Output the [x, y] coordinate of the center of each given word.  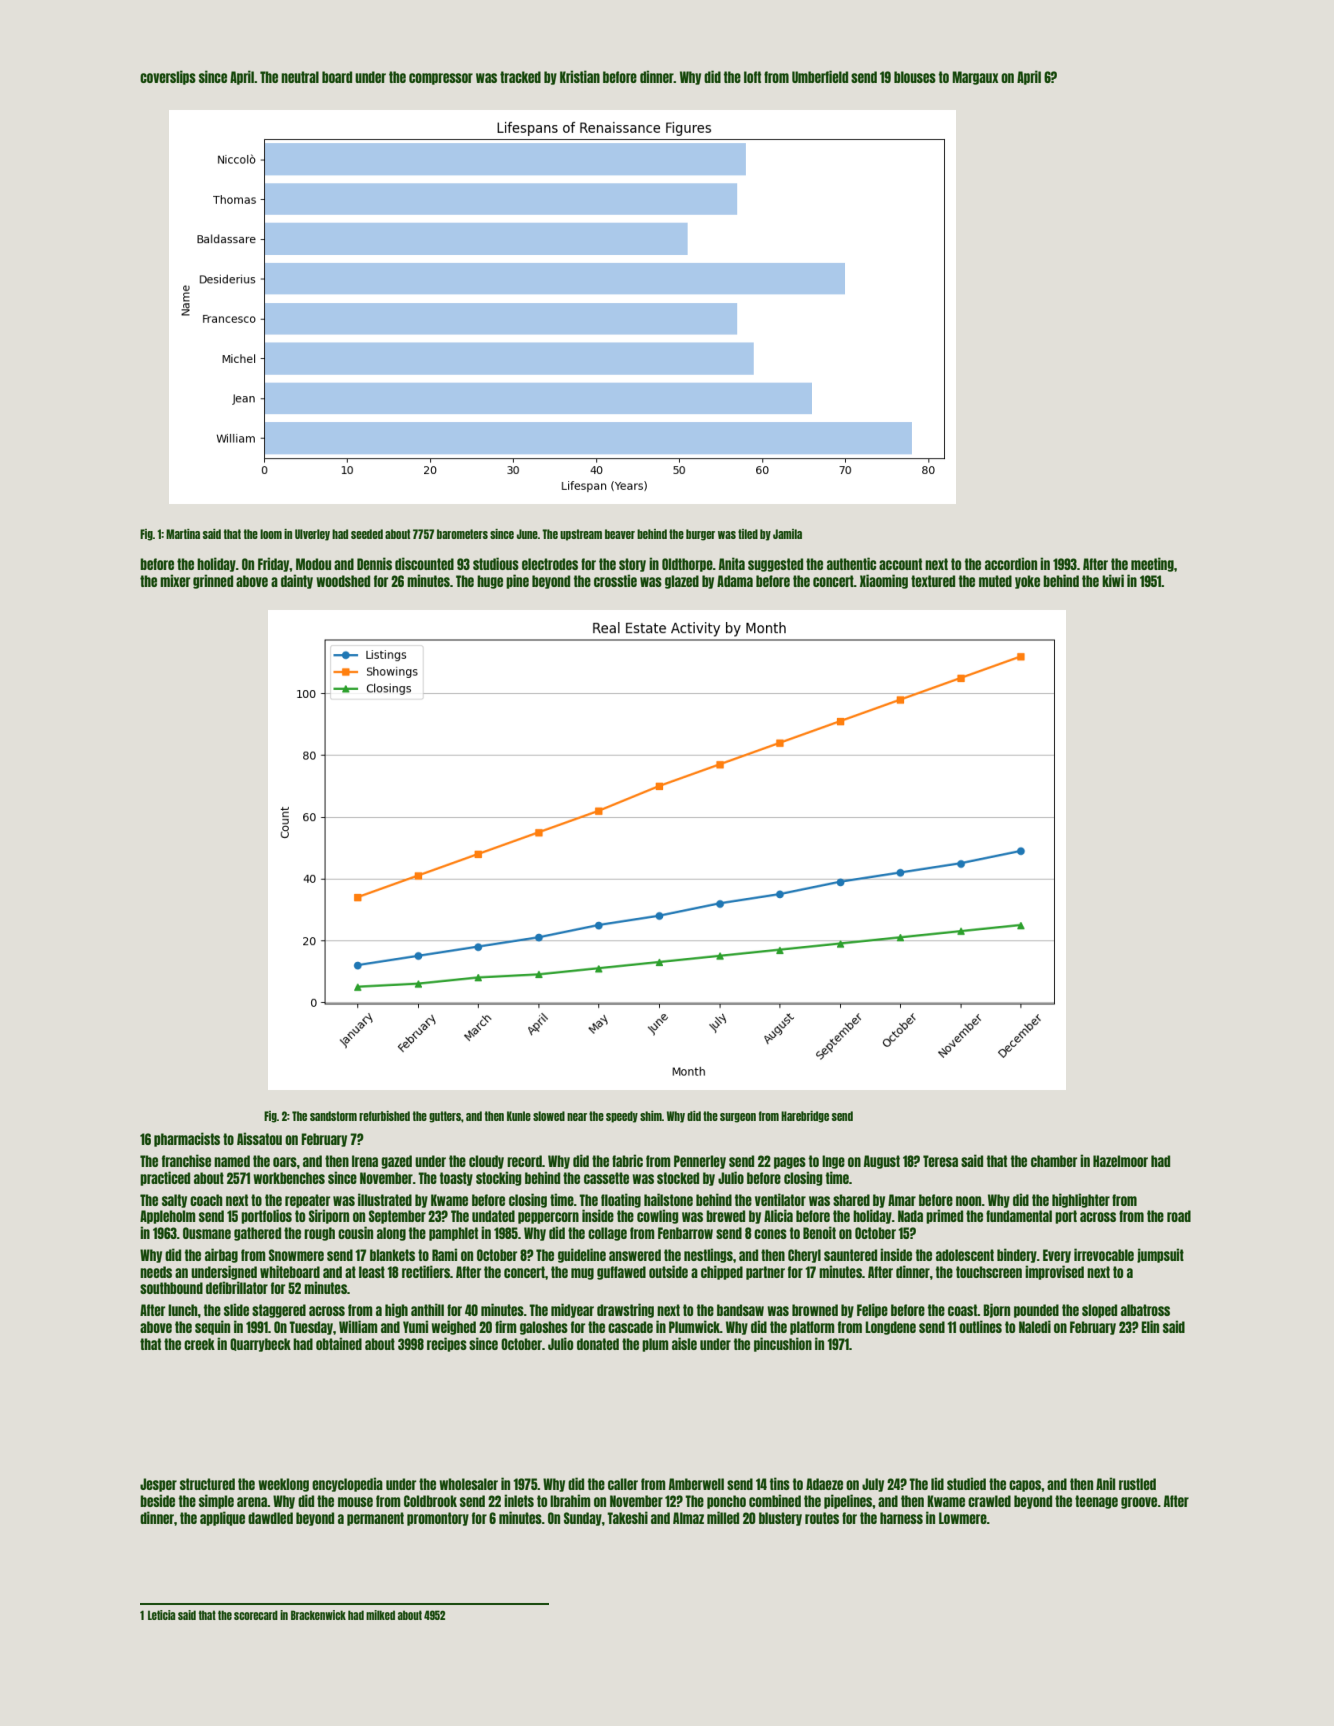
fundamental [1019, 1216]
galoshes [544, 1328]
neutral [300, 77]
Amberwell [696, 1484]
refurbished [384, 1116]
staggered [279, 1311]
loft [752, 77]
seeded [367, 534]
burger [700, 535]
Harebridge [805, 1117]
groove [1139, 1503]
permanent [375, 1519]
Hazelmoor [1120, 1161]
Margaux [975, 78]
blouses [915, 77]
